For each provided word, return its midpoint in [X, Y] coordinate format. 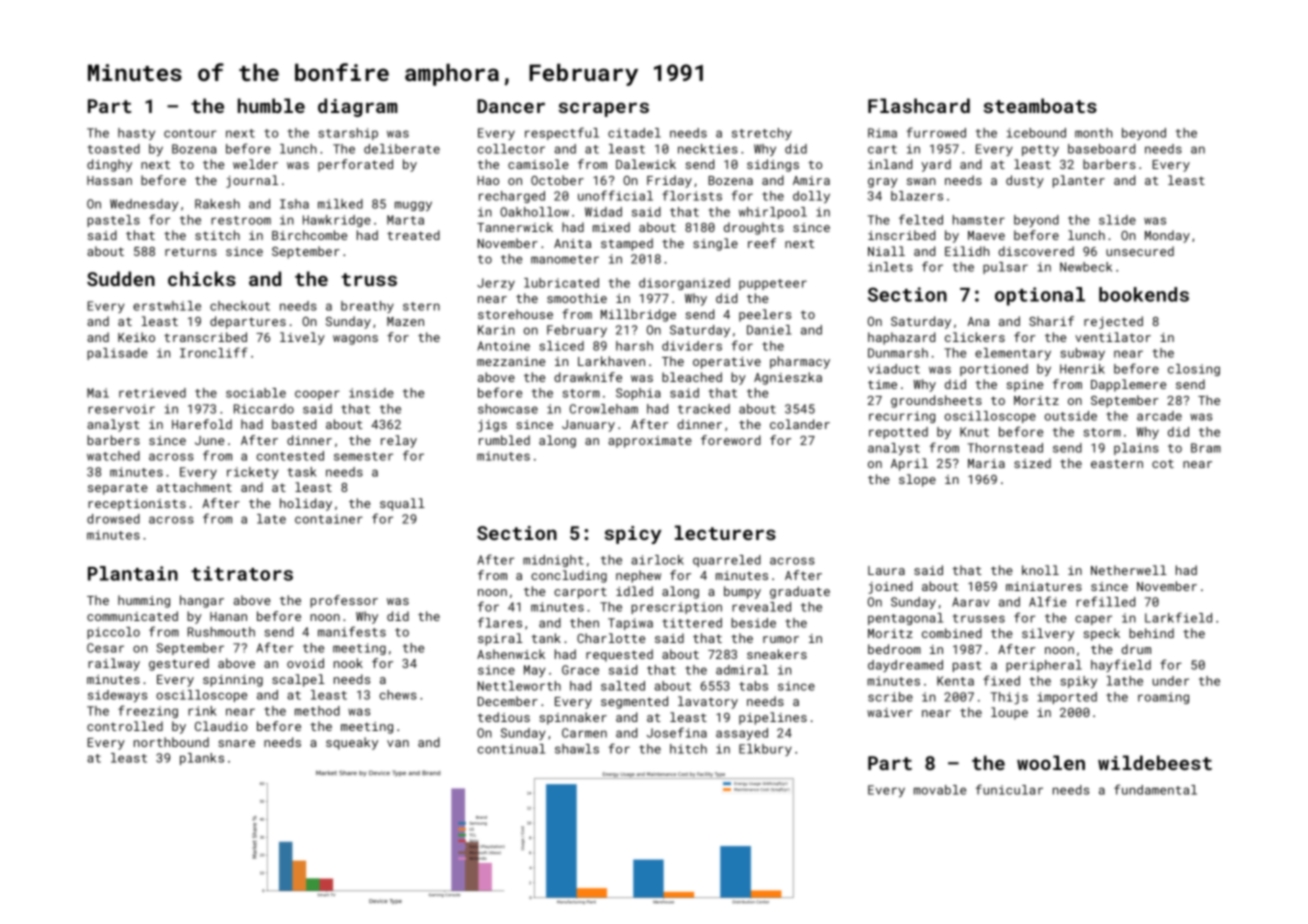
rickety [252, 473]
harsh [634, 346]
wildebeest [1155, 762]
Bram [1206, 448]
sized [1032, 463]
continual [511, 749]
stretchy [762, 134]
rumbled [504, 440]
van [398, 743]
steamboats [1040, 105]
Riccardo [264, 409]
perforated [355, 165]
